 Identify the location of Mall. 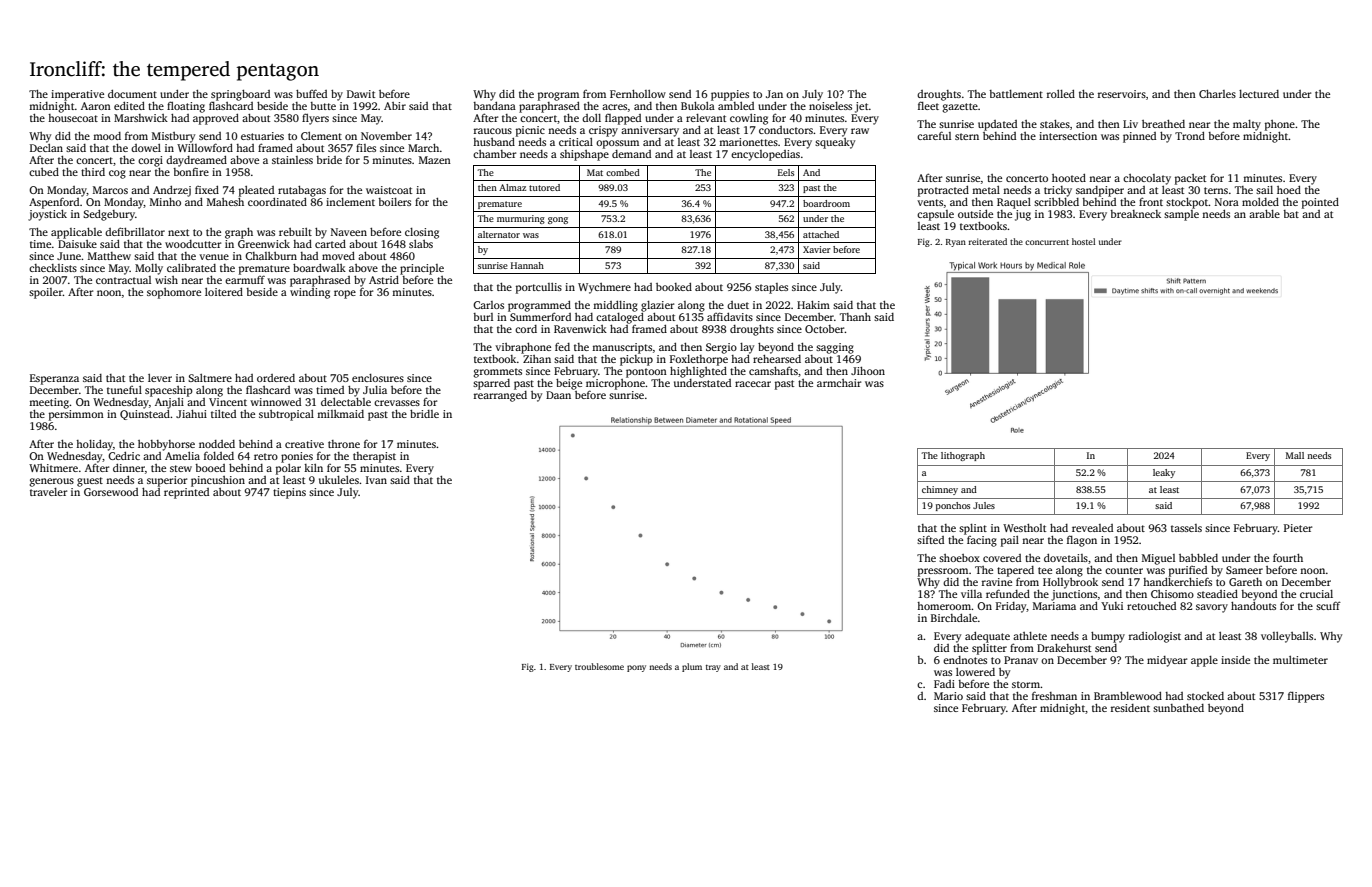
(1295, 455).
